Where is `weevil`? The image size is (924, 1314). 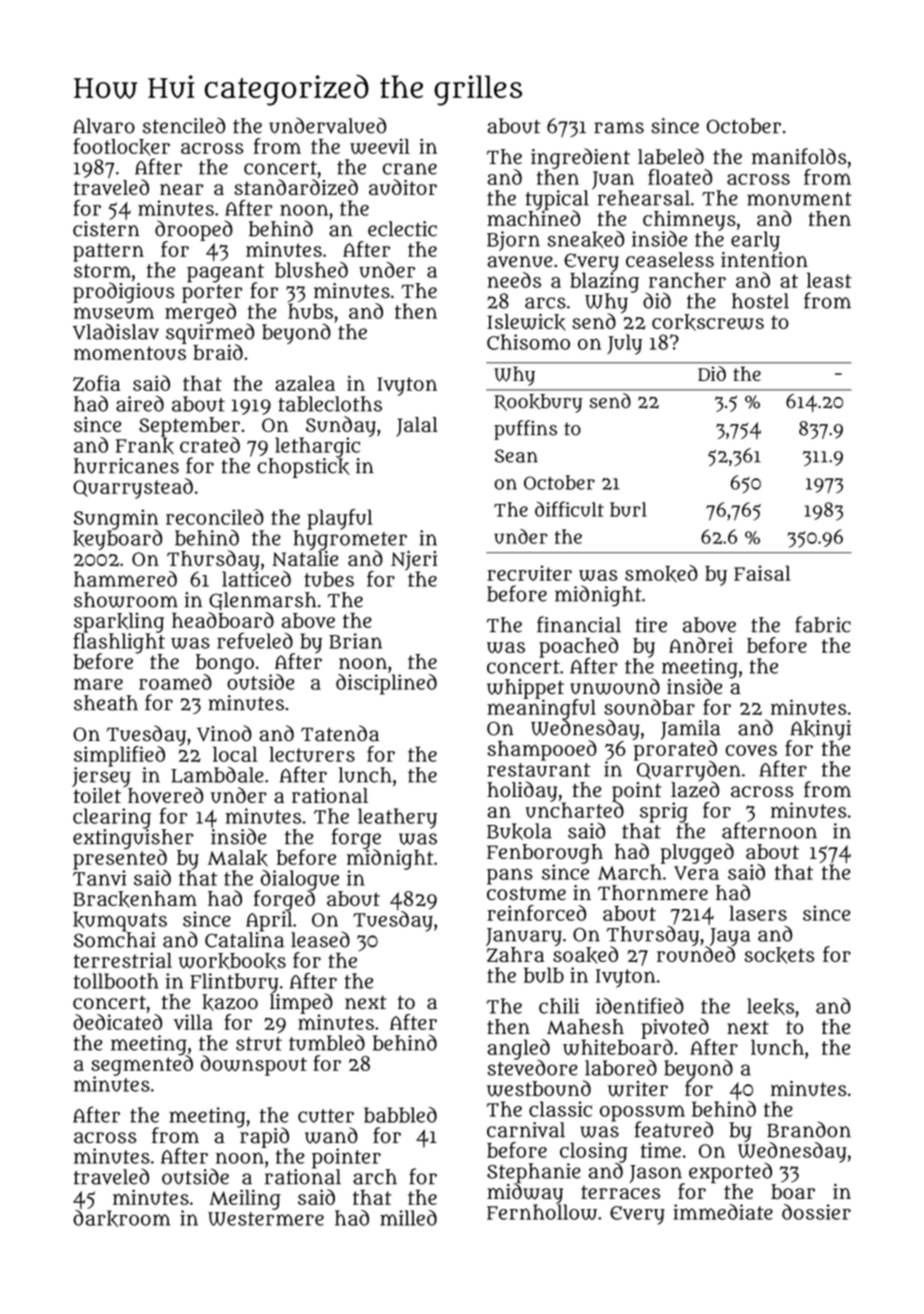
weevil is located at coordinates (380, 146).
